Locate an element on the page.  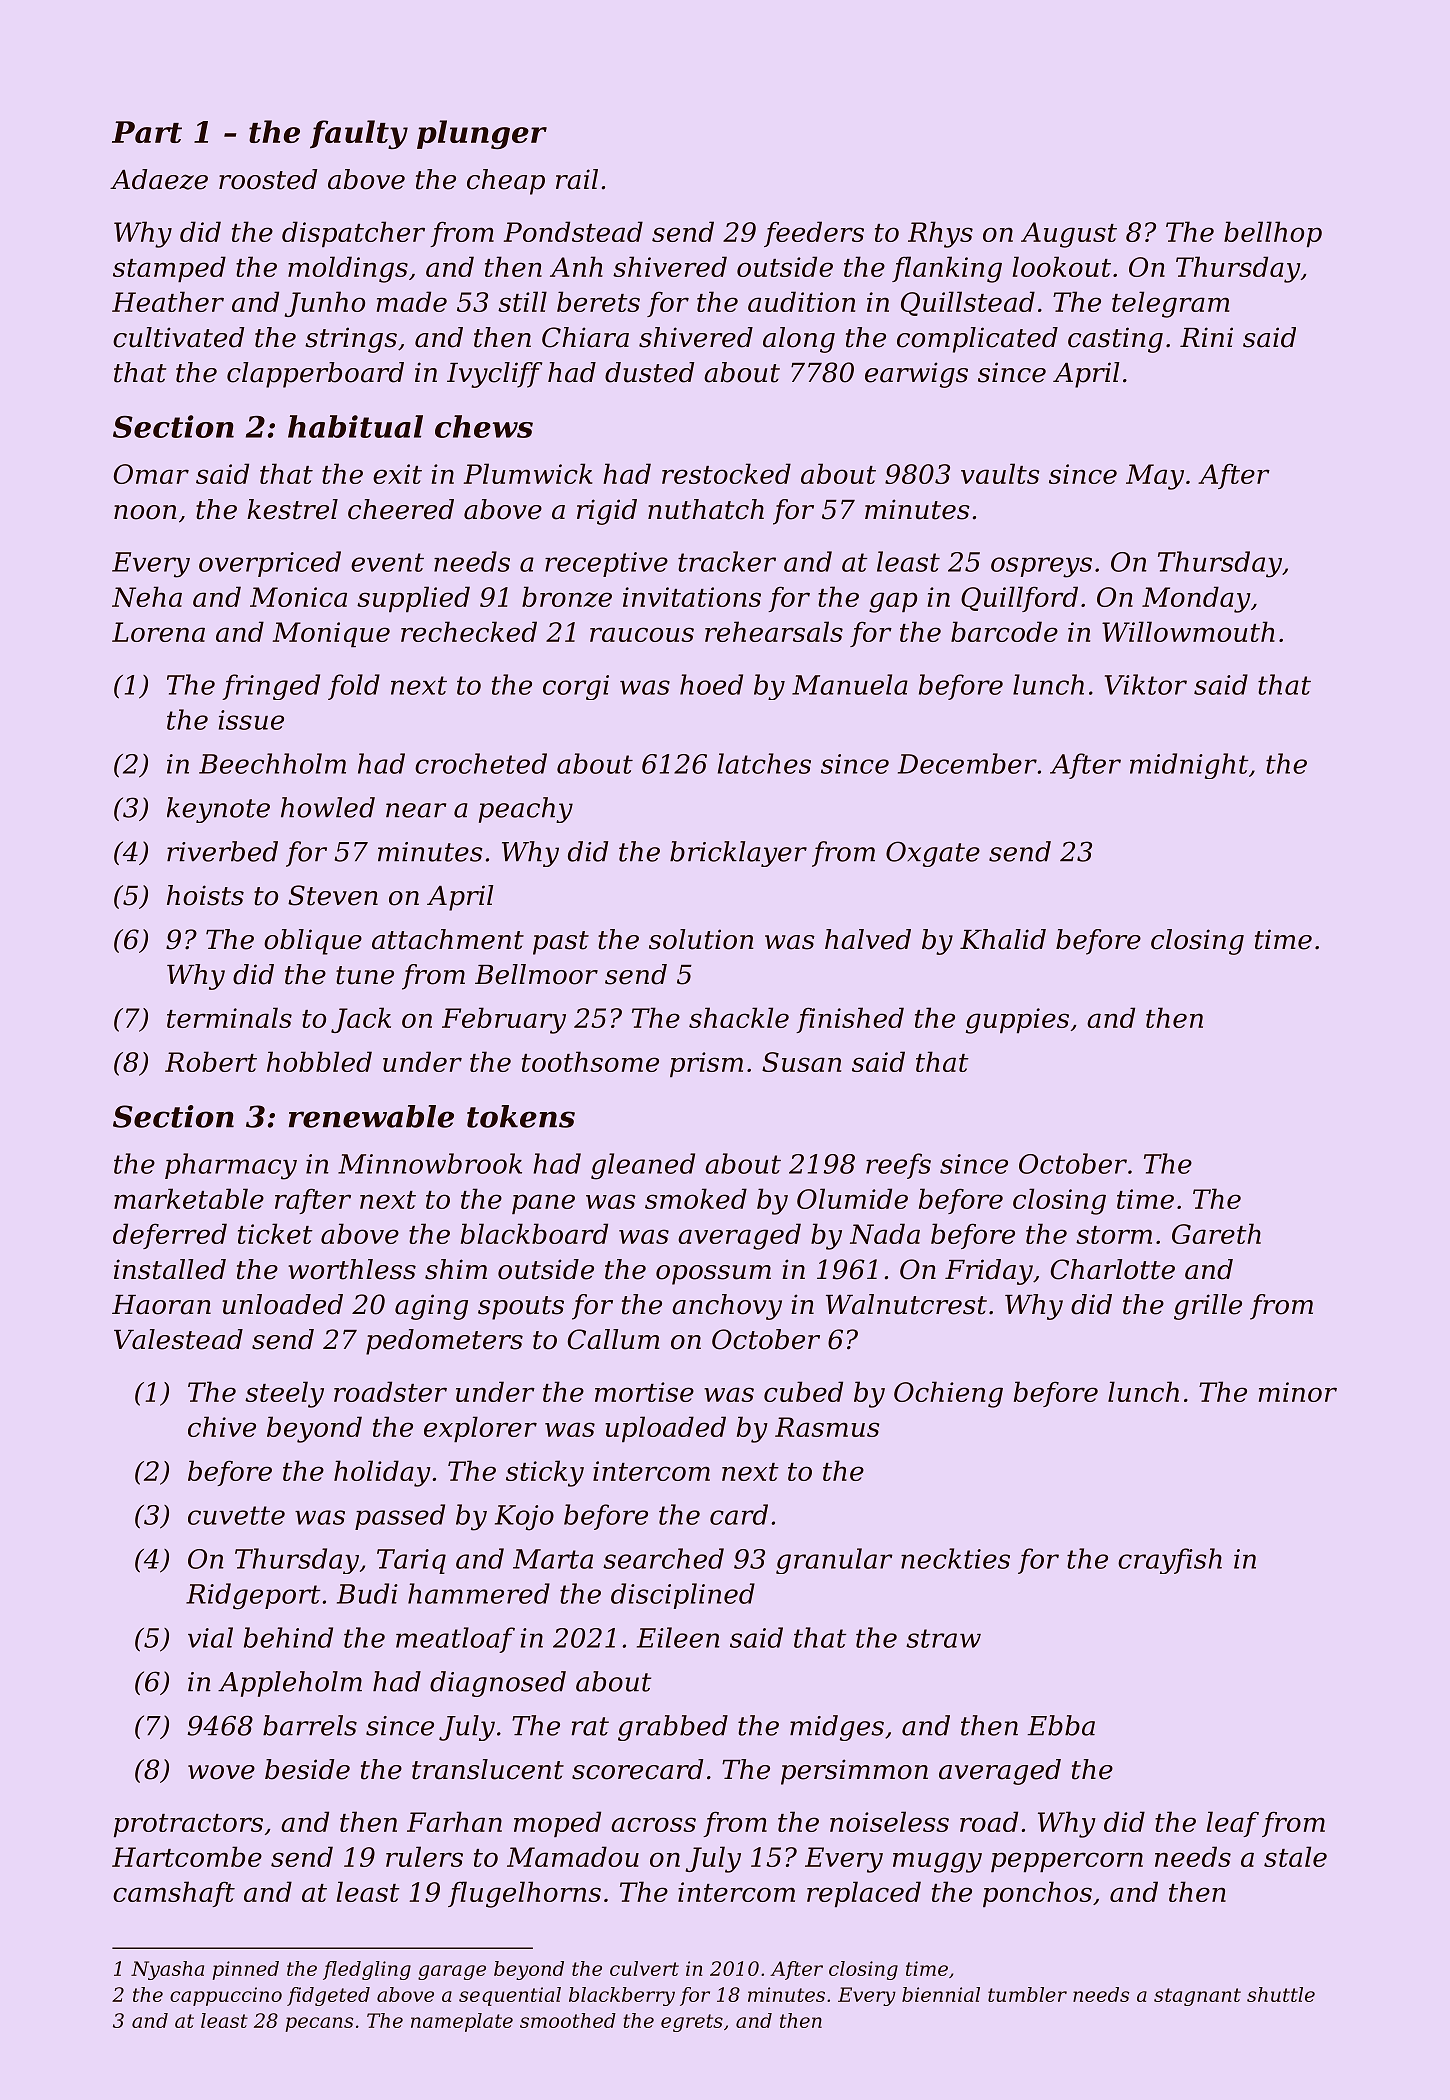
marketable is located at coordinates (189, 1198).
